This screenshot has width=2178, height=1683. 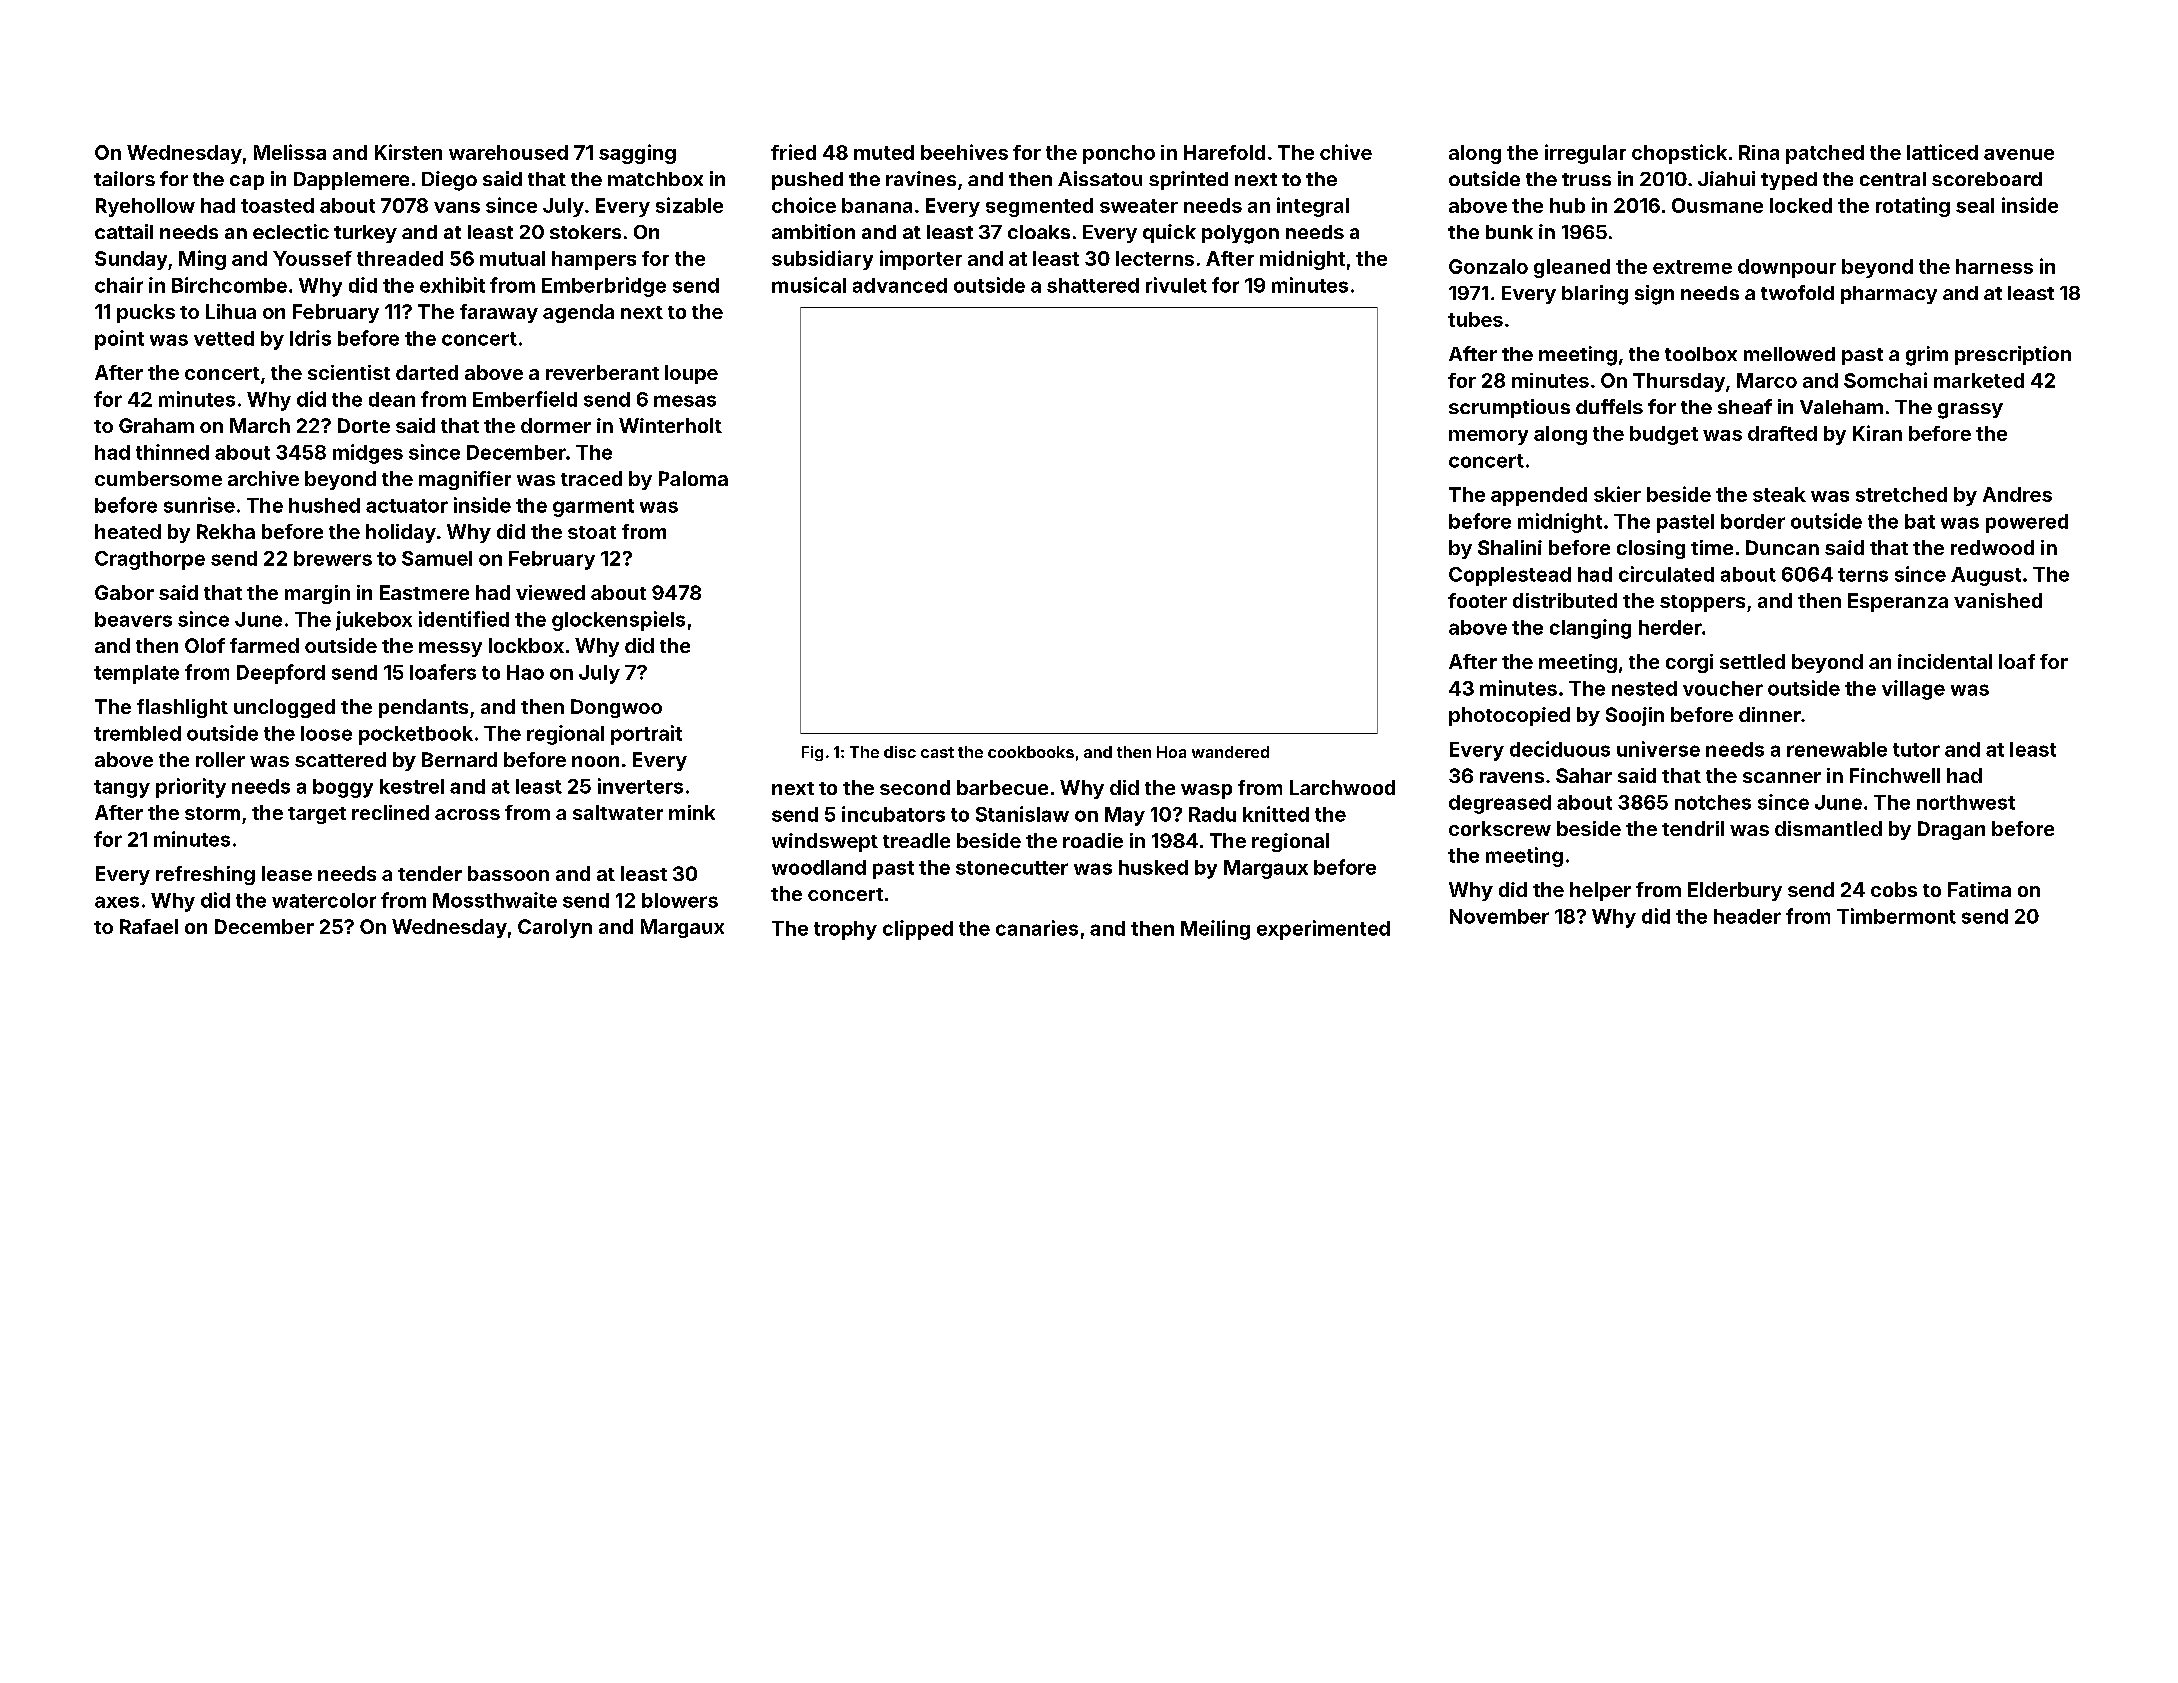 I want to click on downpour, so click(x=1787, y=268).
